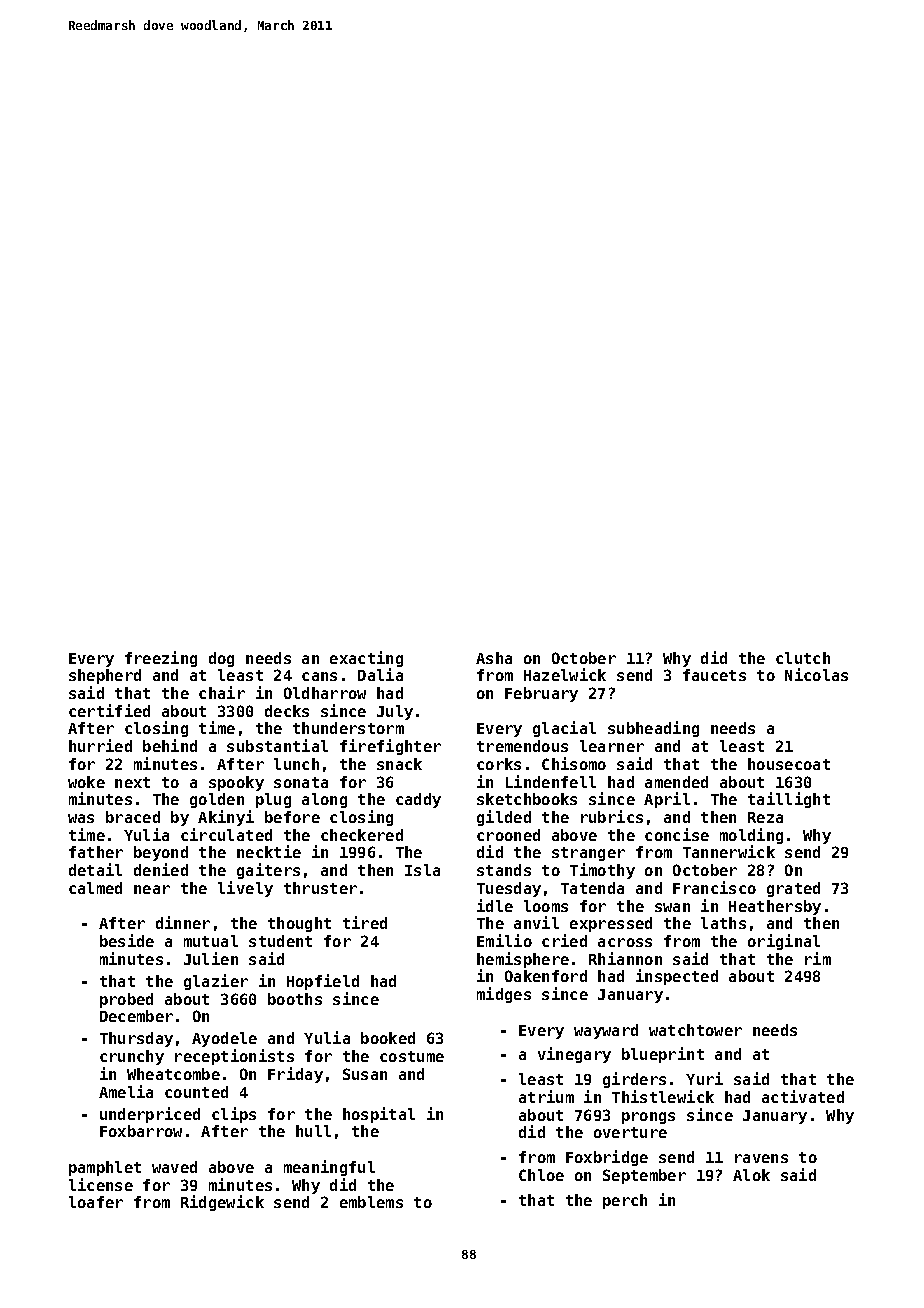  What do you see at coordinates (161, 853) in the screenshot?
I see `beyond` at bounding box center [161, 853].
